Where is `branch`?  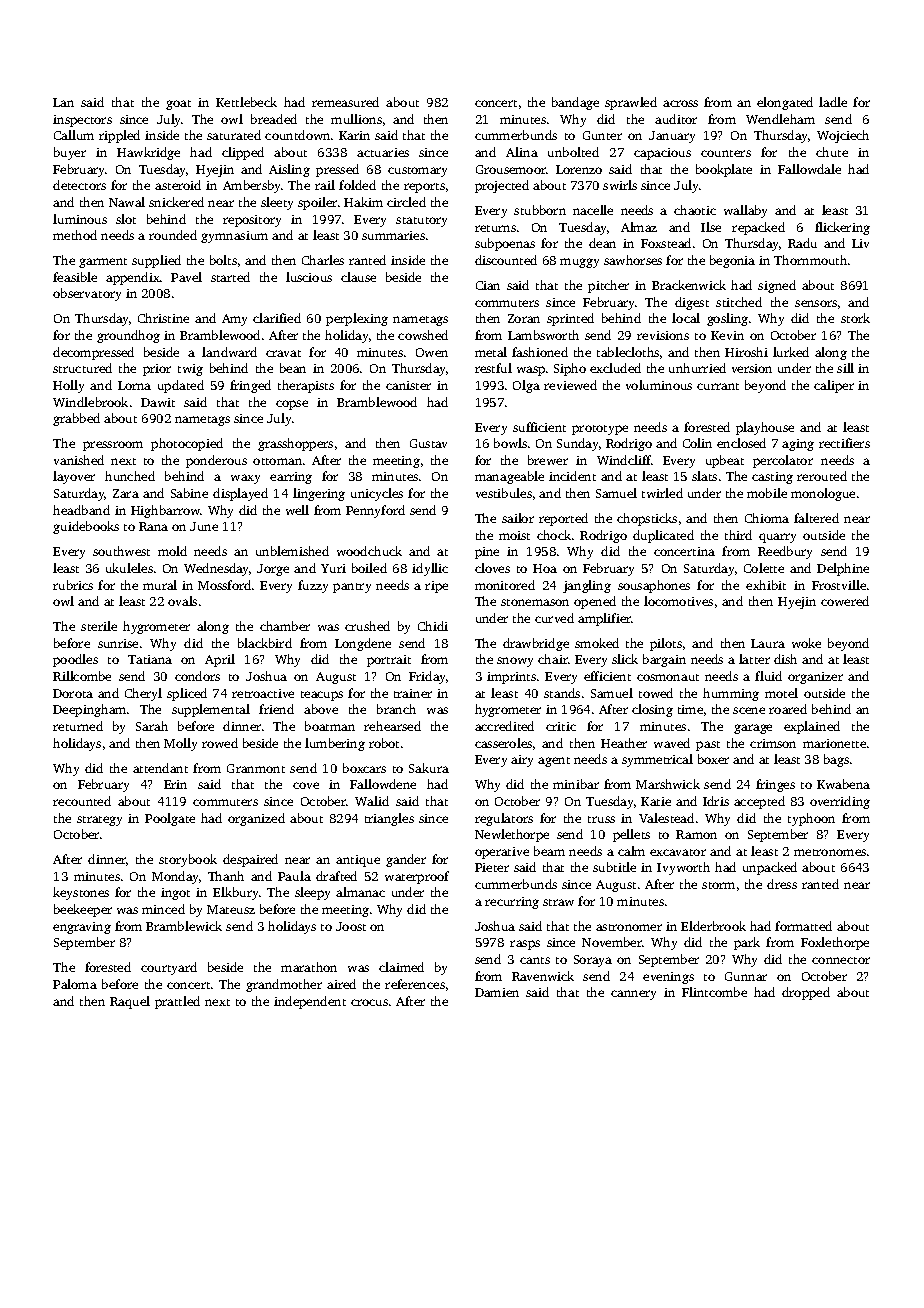 branch is located at coordinates (396, 709).
